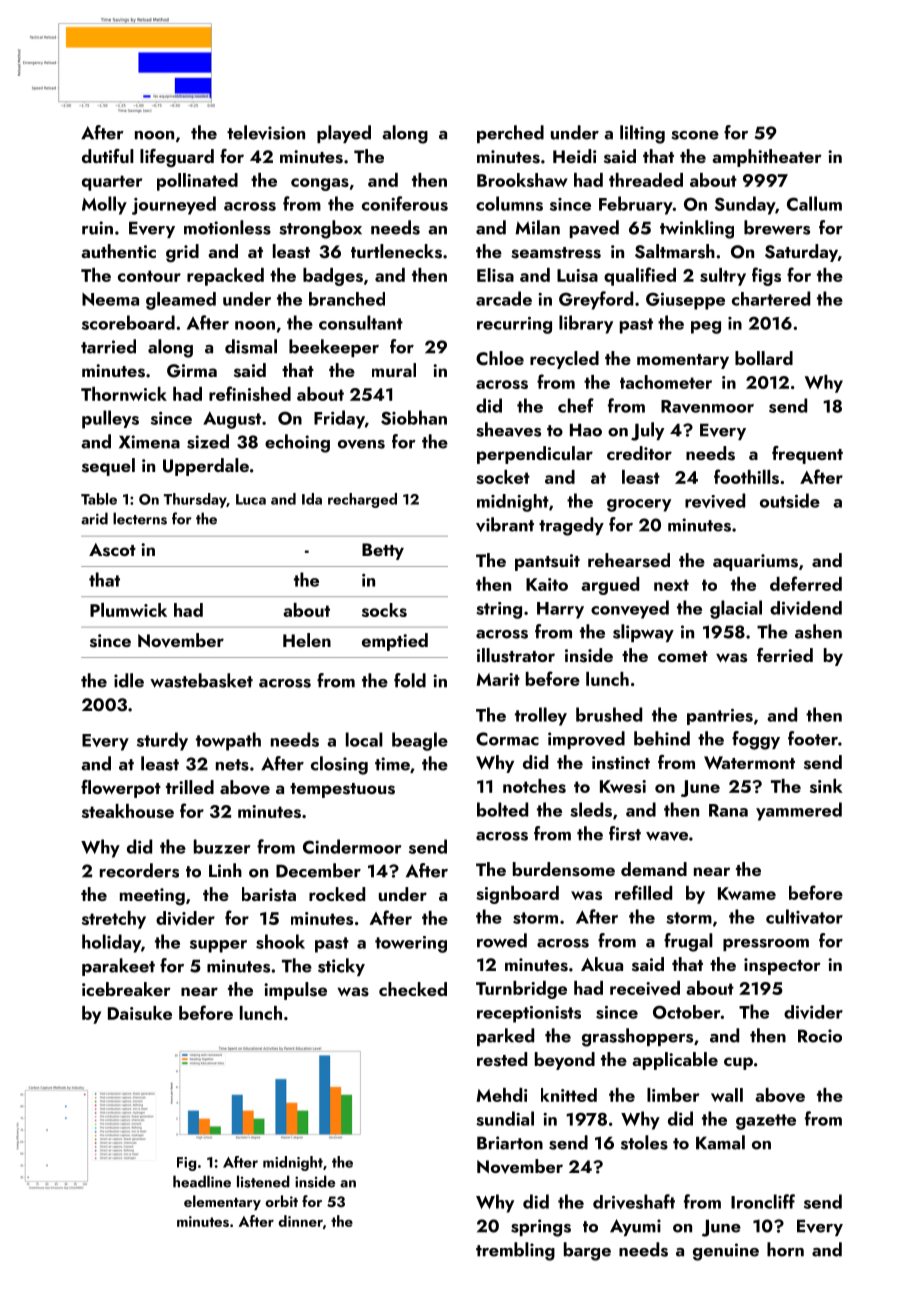 The width and height of the screenshot is (924, 1308). What do you see at coordinates (128, 811) in the screenshot?
I see `steakhouse` at bounding box center [128, 811].
